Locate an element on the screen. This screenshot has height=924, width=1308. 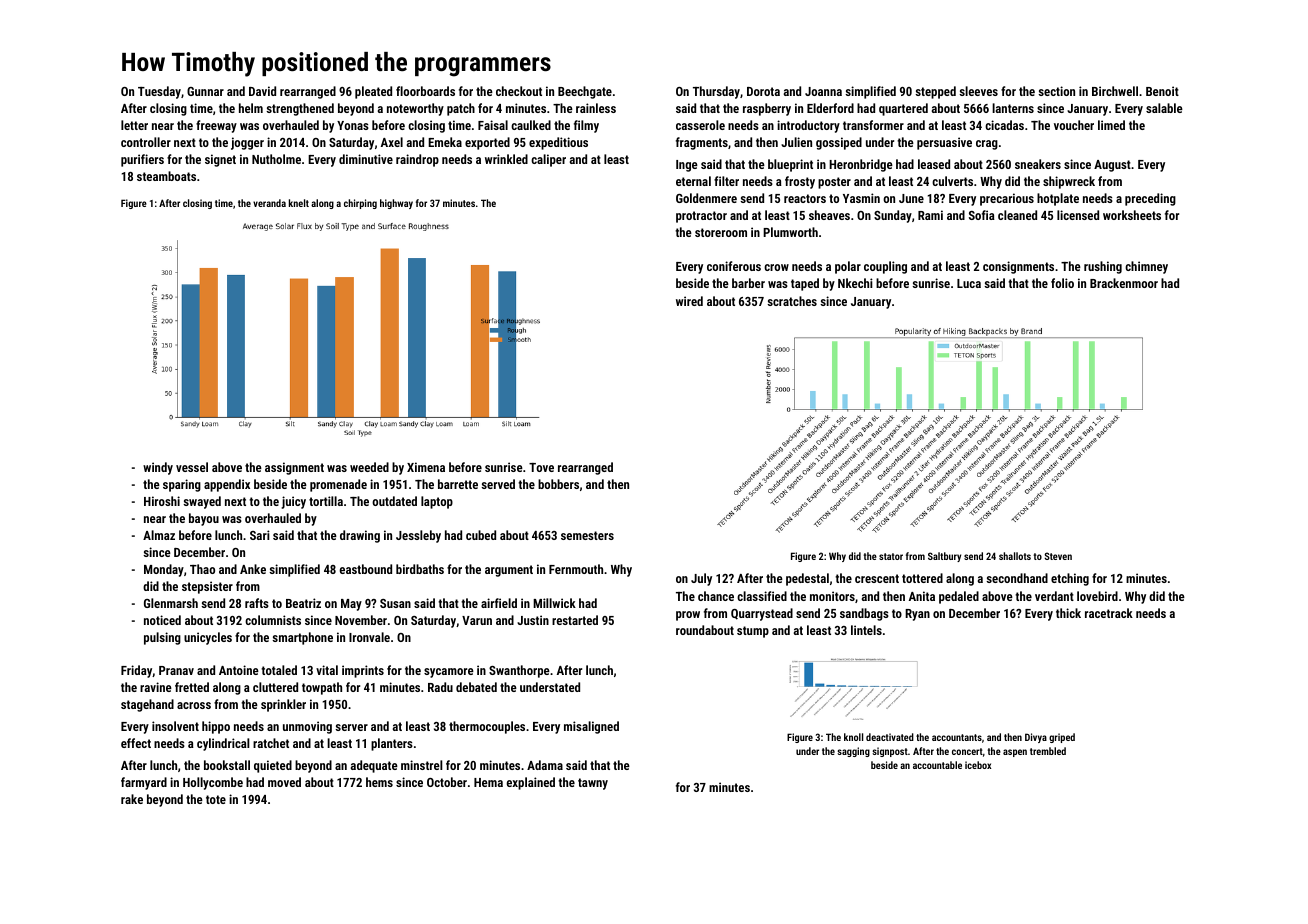
tottered is located at coordinates (922, 578).
